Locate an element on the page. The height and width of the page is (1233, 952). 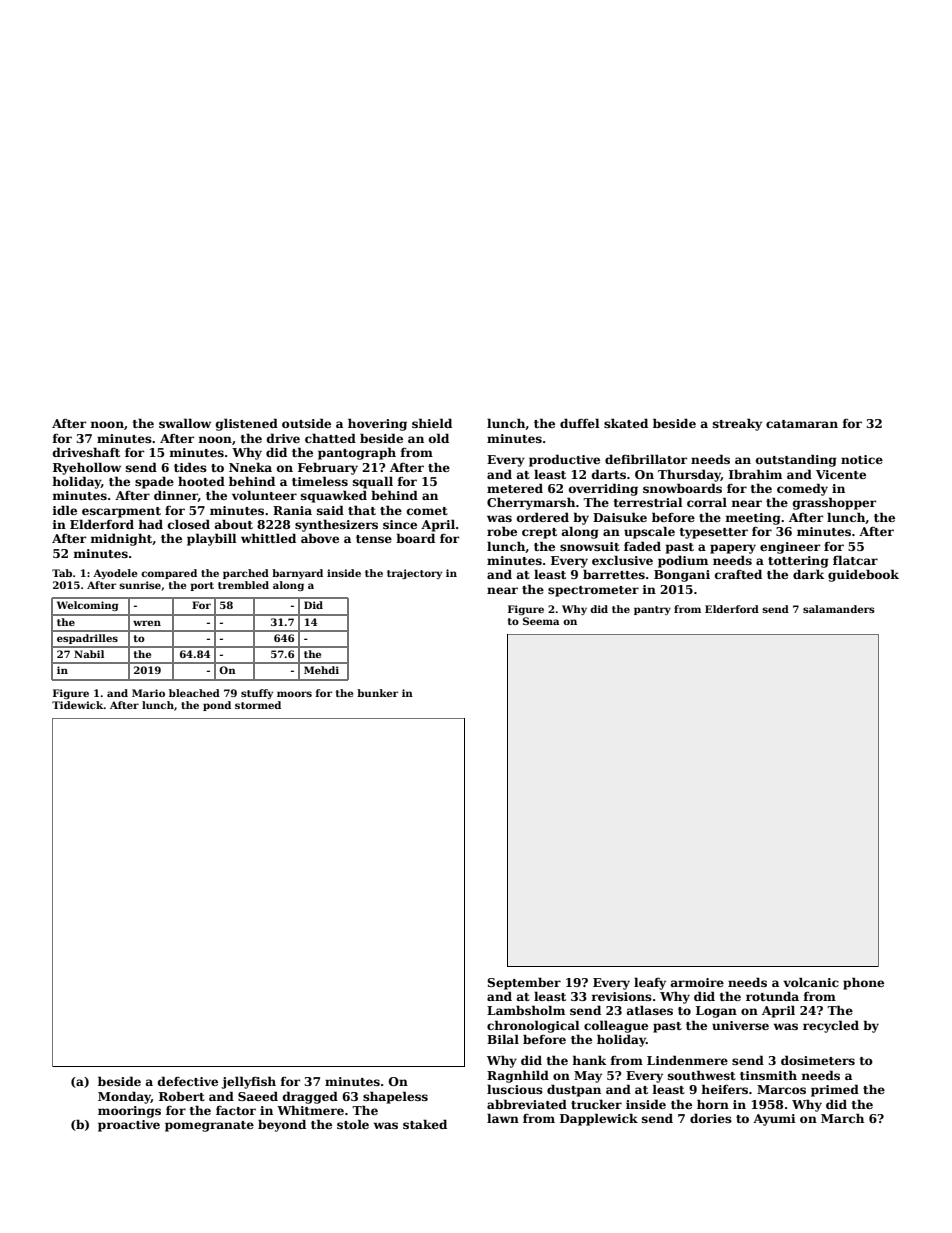
since is located at coordinates (400, 524).
